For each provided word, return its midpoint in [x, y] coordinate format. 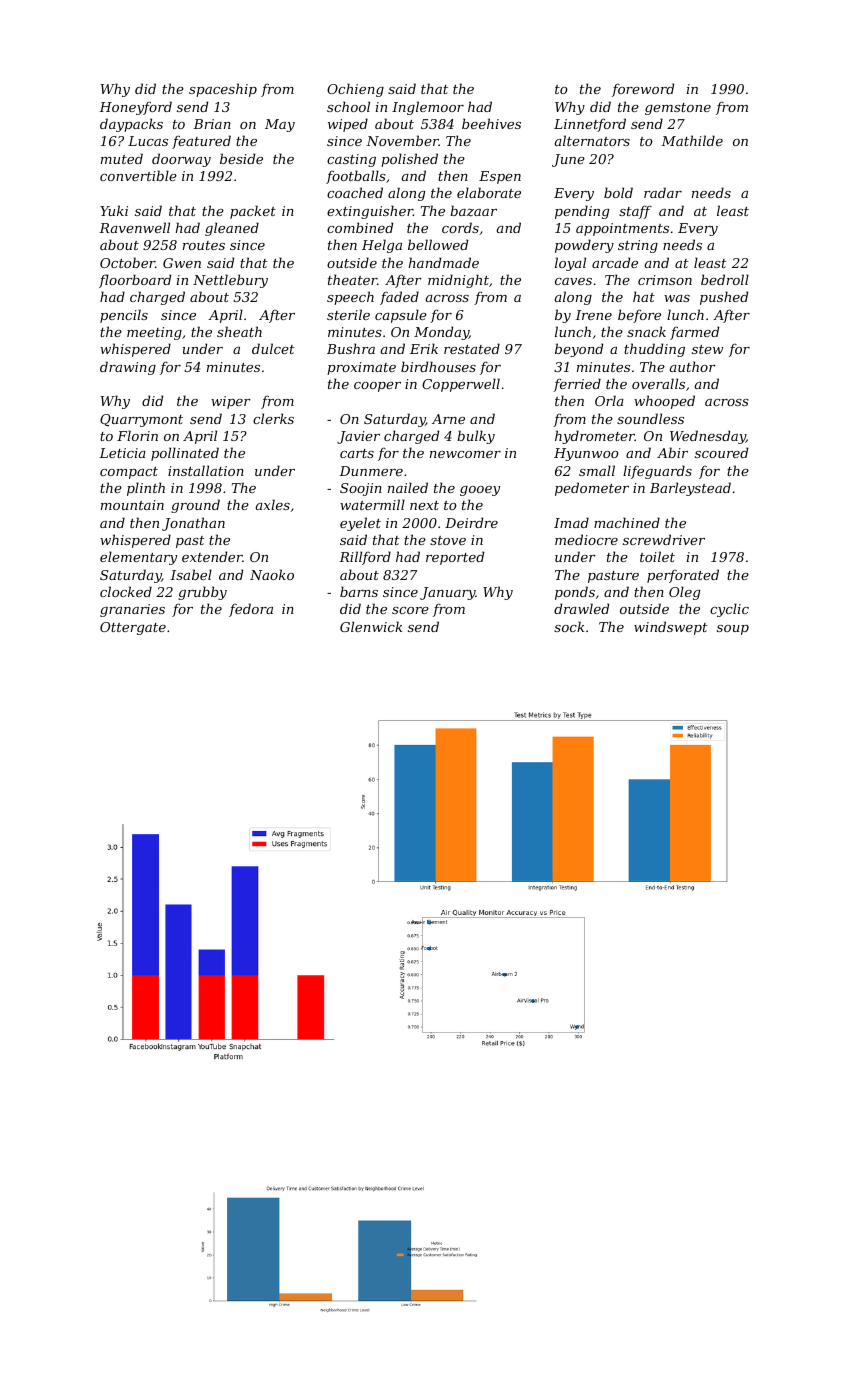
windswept [671, 628]
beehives [491, 123]
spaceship [223, 90]
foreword [643, 90]
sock [569, 626]
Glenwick [371, 626]
